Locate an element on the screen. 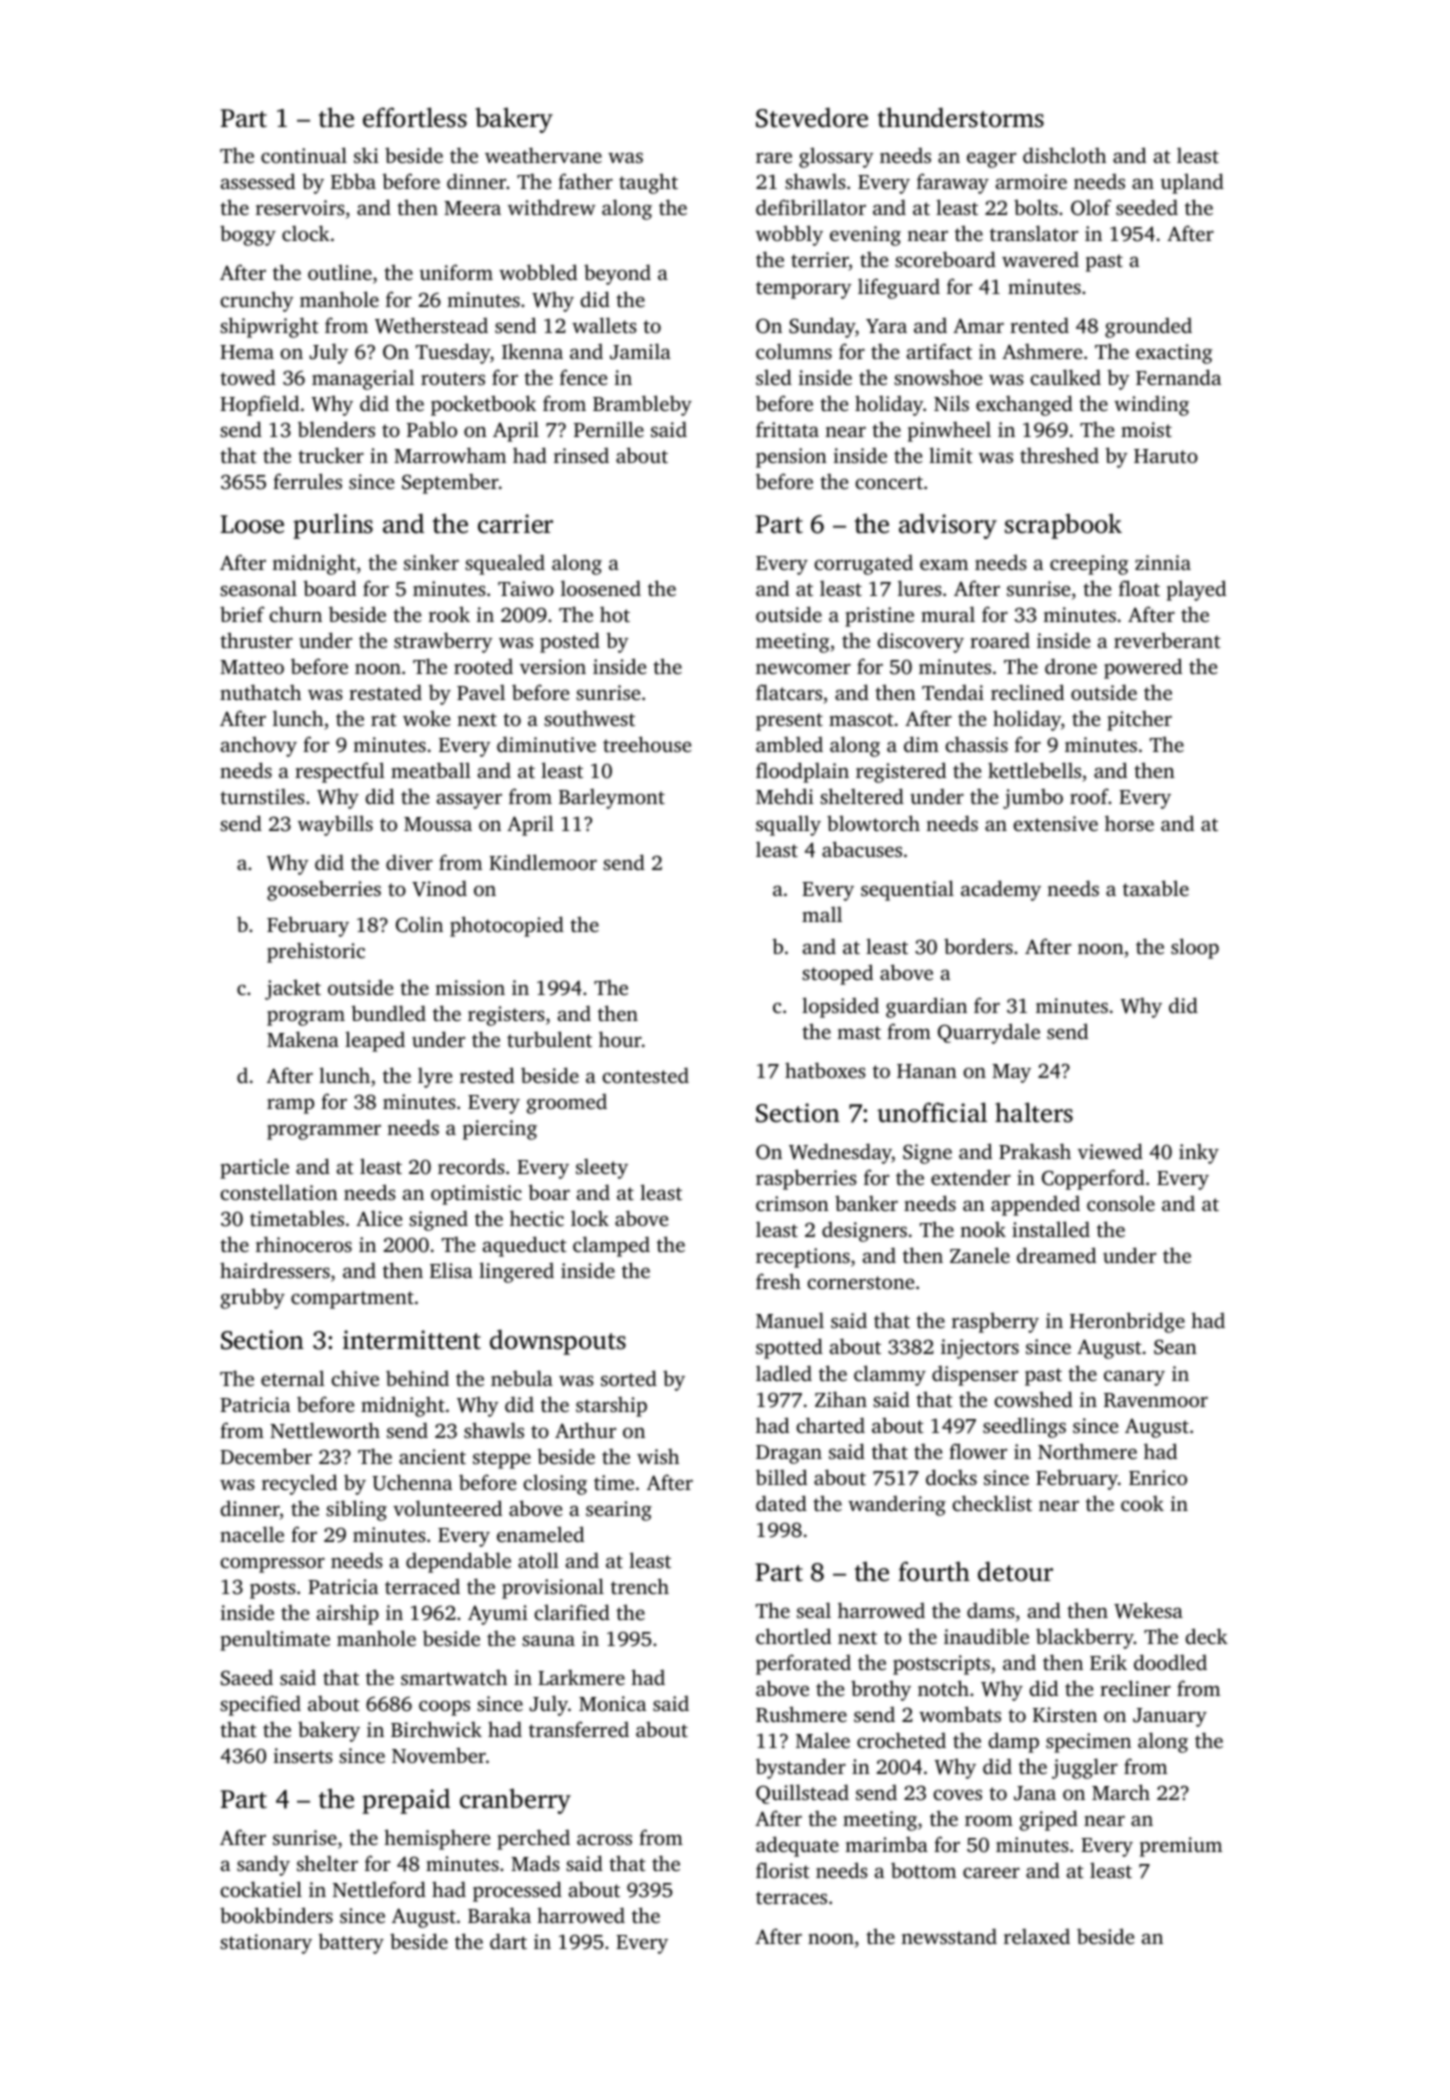 The width and height of the screenshot is (1450, 2100). terraced is located at coordinates (422, 1586).
